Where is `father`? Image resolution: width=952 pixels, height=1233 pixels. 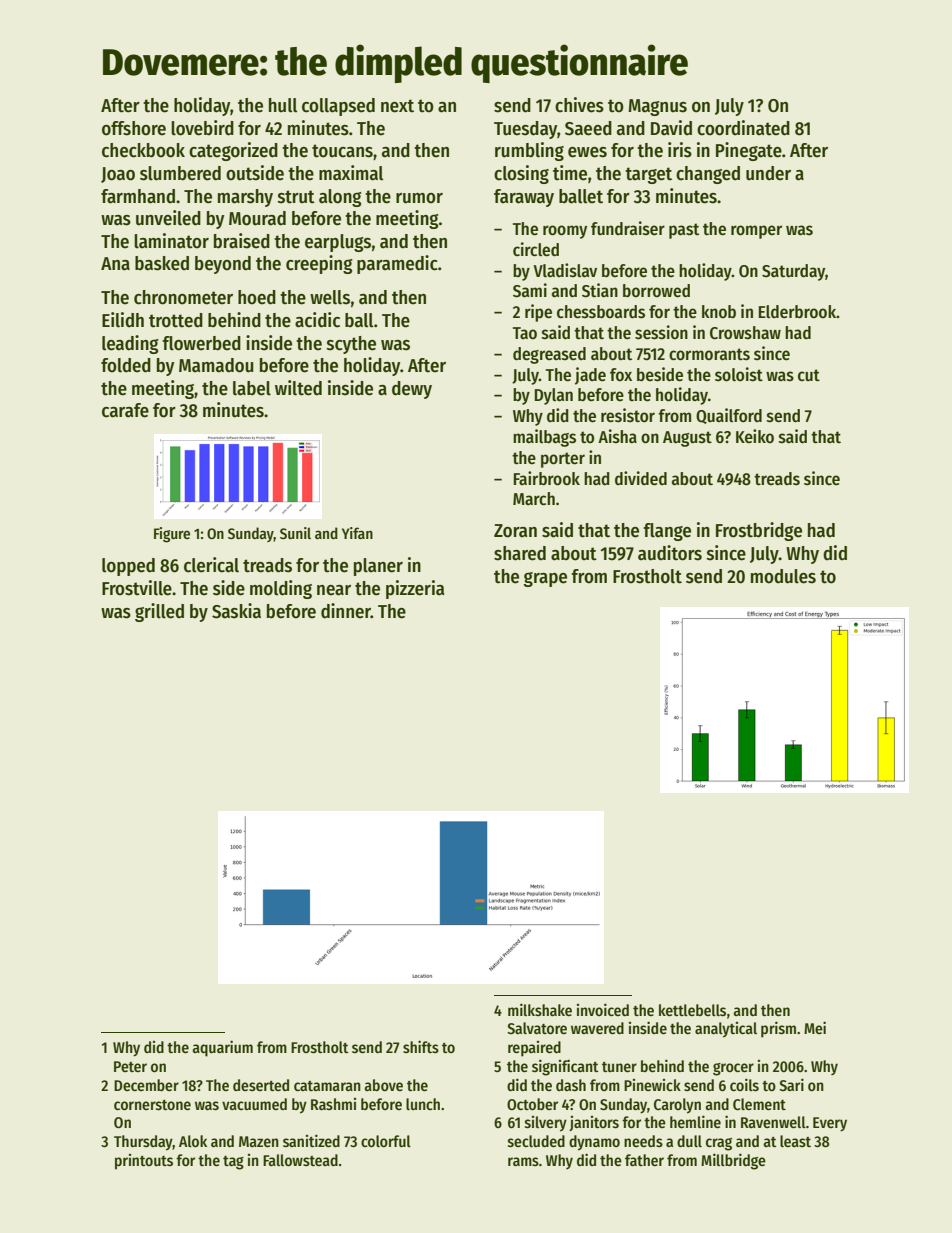 father is located at coordinates (644, 1160).
